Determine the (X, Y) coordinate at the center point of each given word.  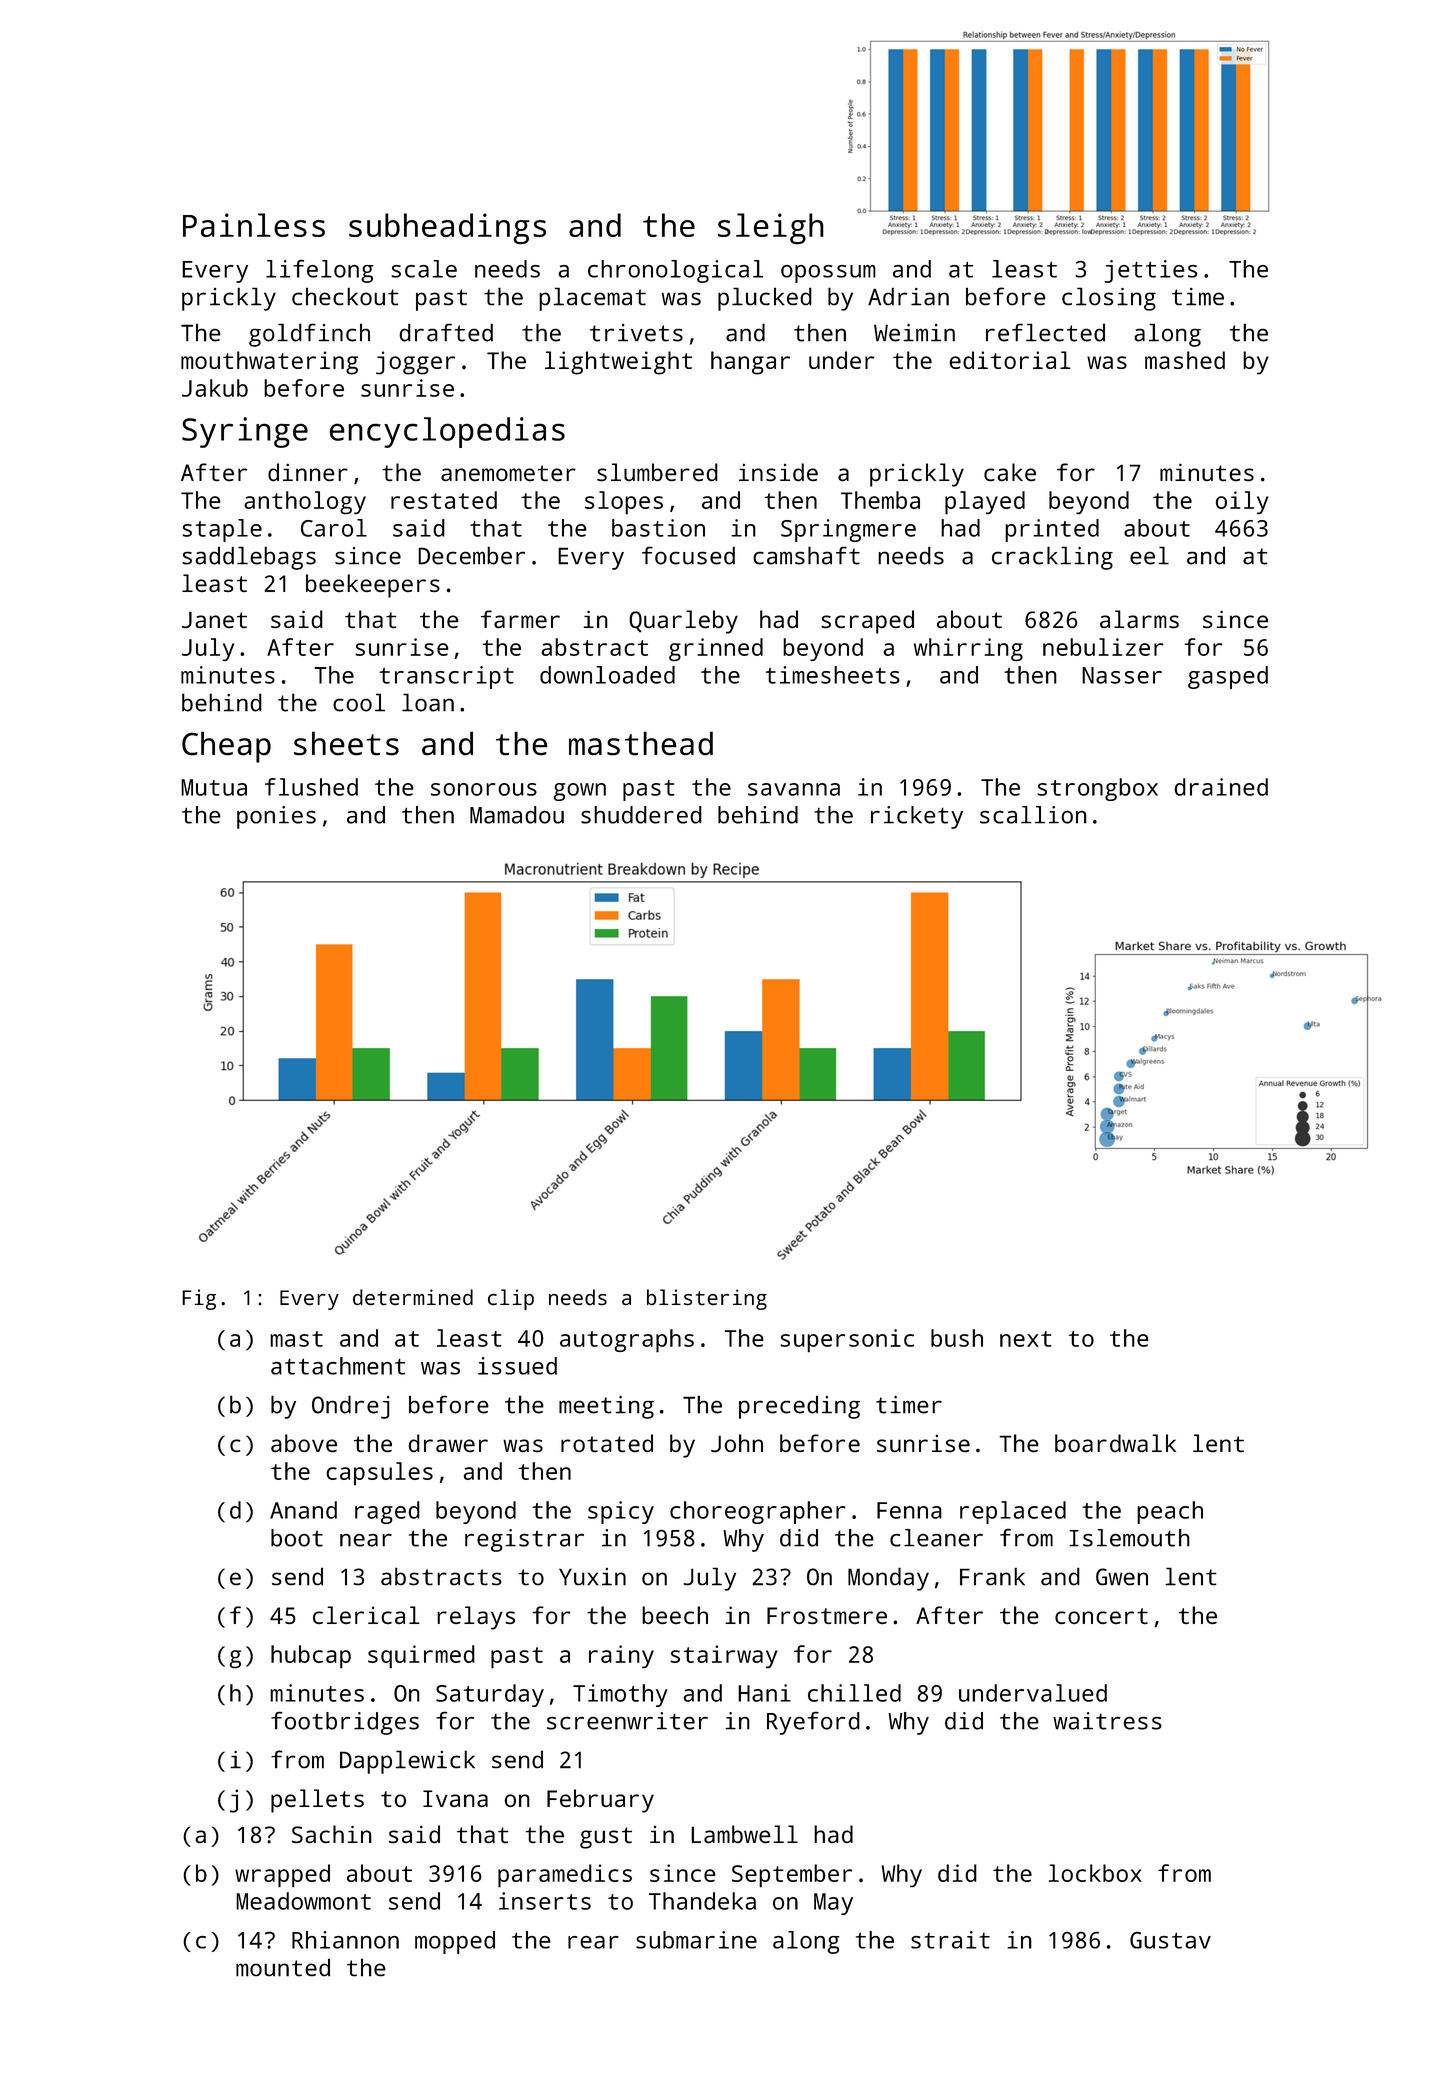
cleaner (936, 1538)
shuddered (641, 815)
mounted (283, 1968)
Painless (254, 225)
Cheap (226, 747)
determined (413, 1297)
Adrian (908, 296)
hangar (750, 363)
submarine (696, 1940)
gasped (1228, 677)
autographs (627, 1341)
